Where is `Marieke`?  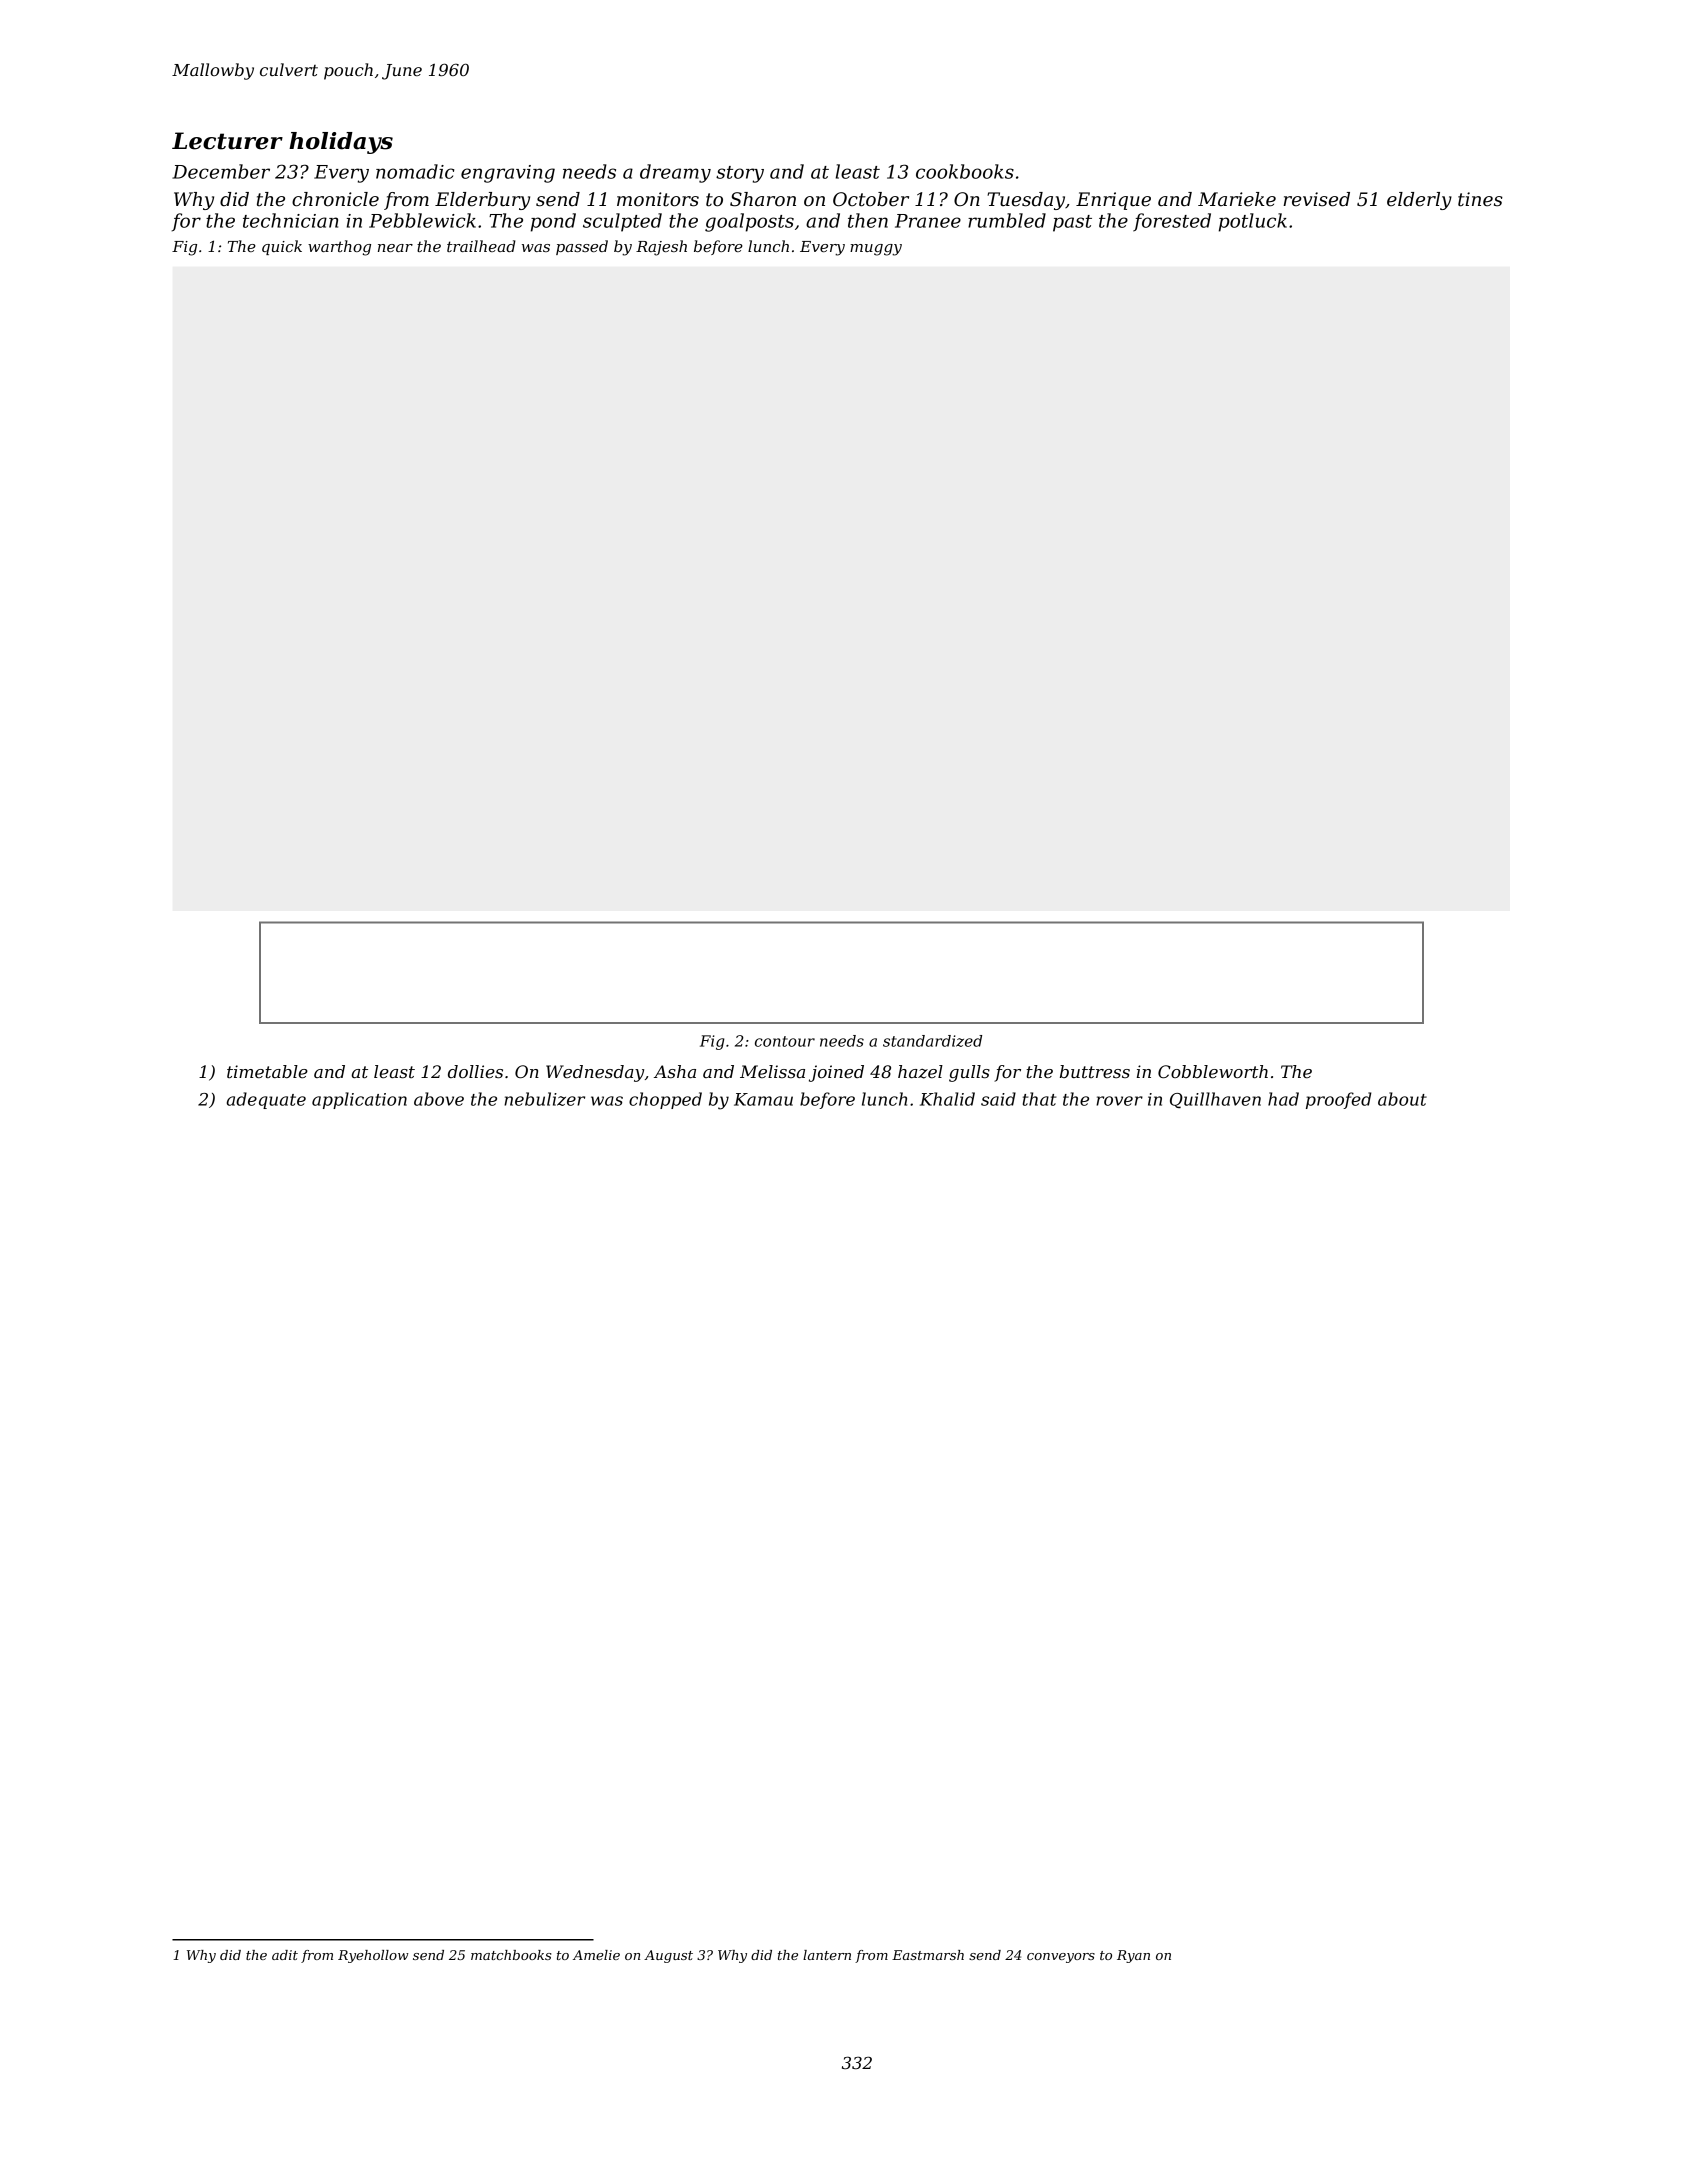 Marieke is located at coordinates (1237, 199).
